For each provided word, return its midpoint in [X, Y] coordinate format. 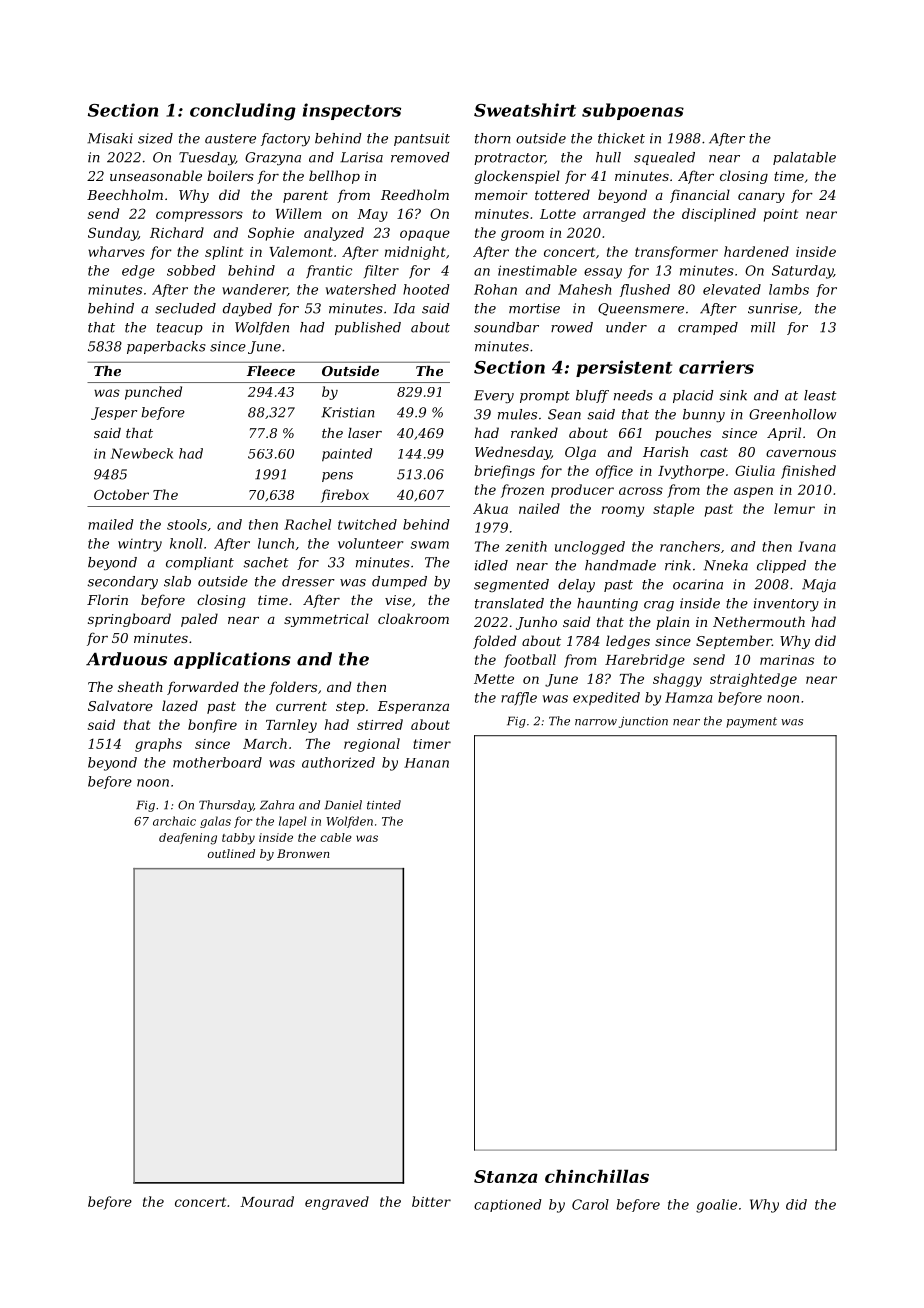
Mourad [267, 1201]
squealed [664, 158]
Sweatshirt [525, 110]
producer [582, 491]
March [265, 743]
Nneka [726, 565]
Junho [536, 623]
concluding [243, 112]
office [614, 472]
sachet [266, 562]
